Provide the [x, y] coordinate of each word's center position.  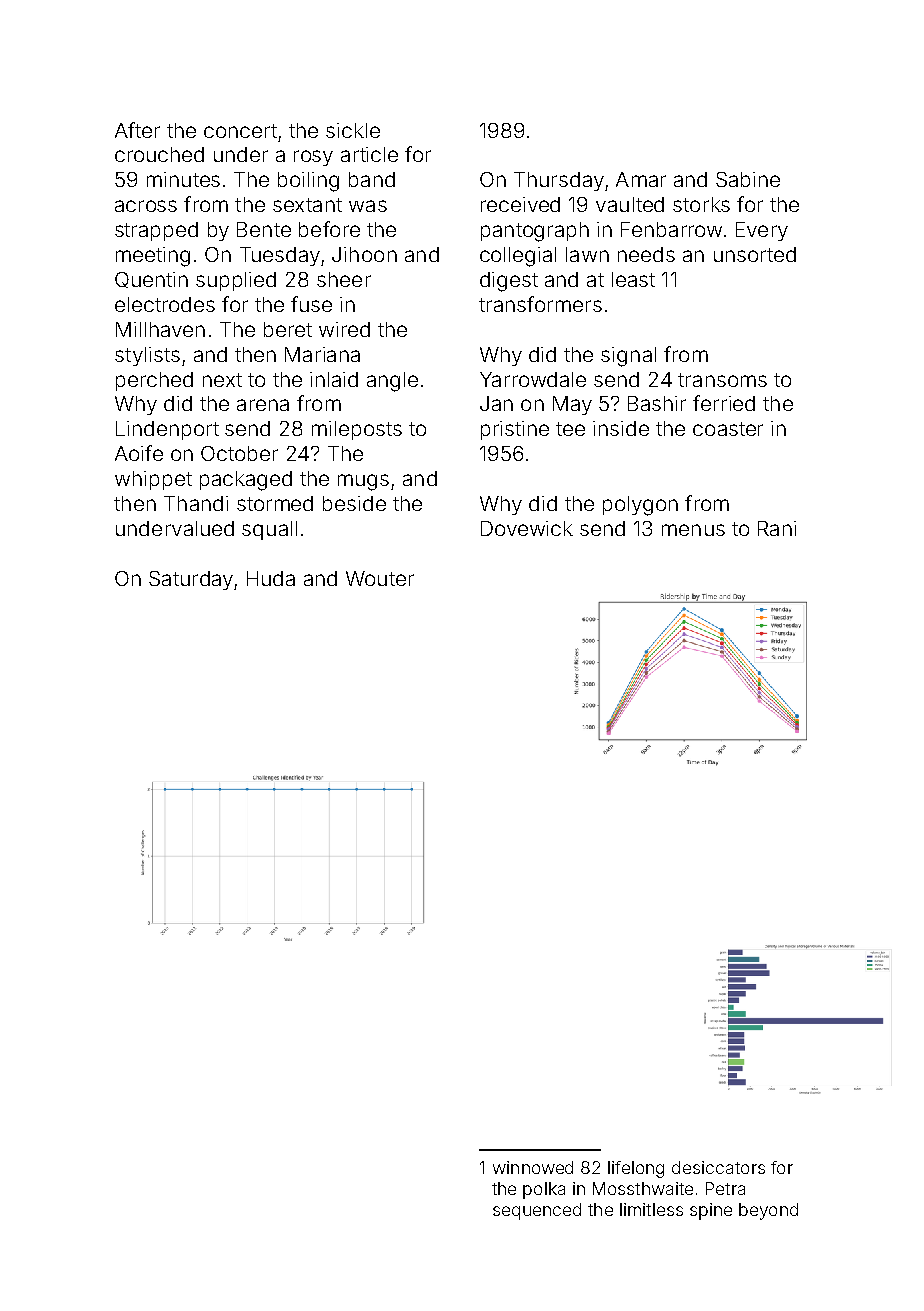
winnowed [533, 1167]
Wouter [380, 578]
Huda [271, 578]
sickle [353, 130]
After [137, 130]
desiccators [718, 1167]
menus [693, 530]
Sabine [748, 179]
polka [544, 1190]
